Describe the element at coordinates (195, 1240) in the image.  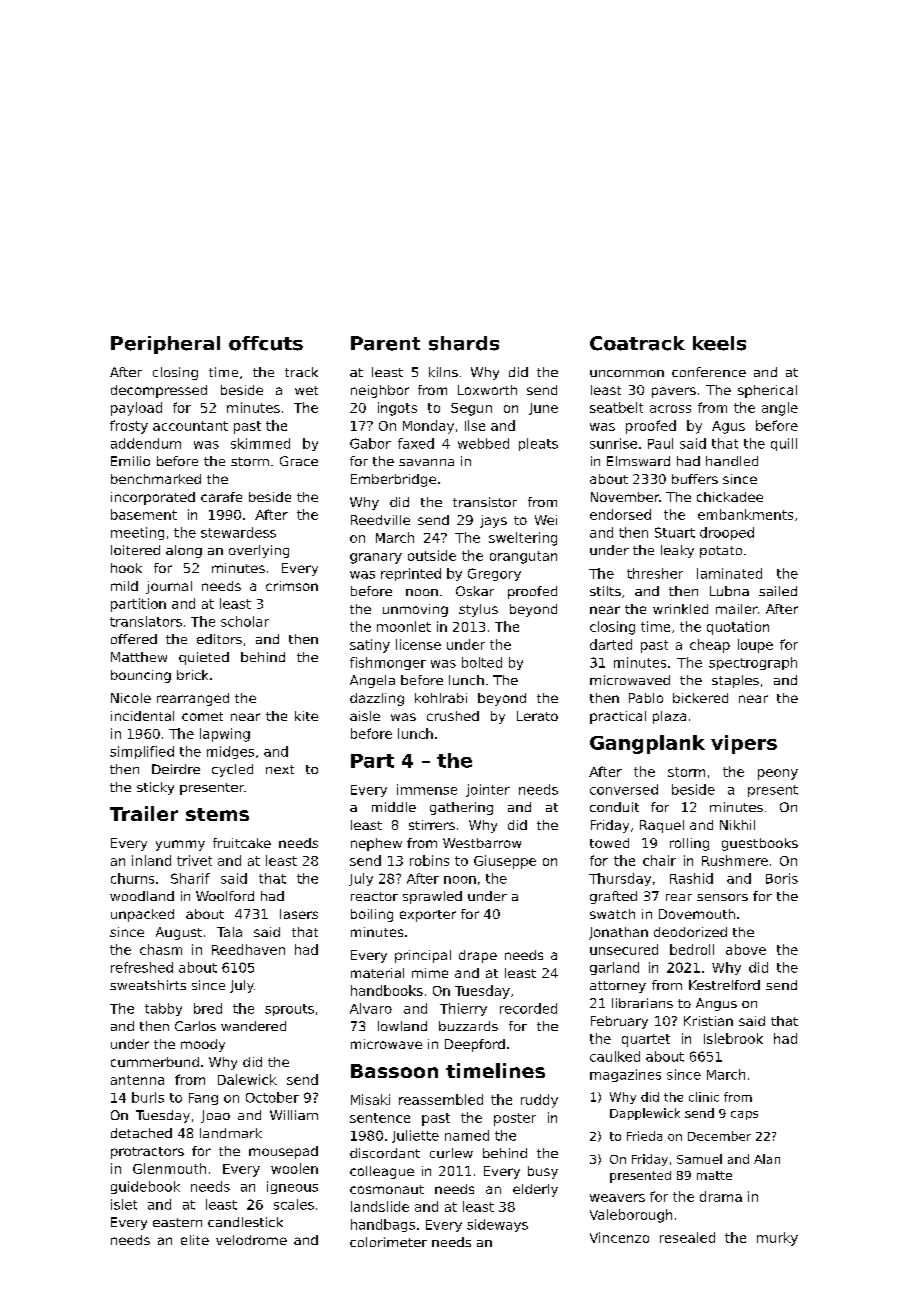
I see `elite` at that location.
